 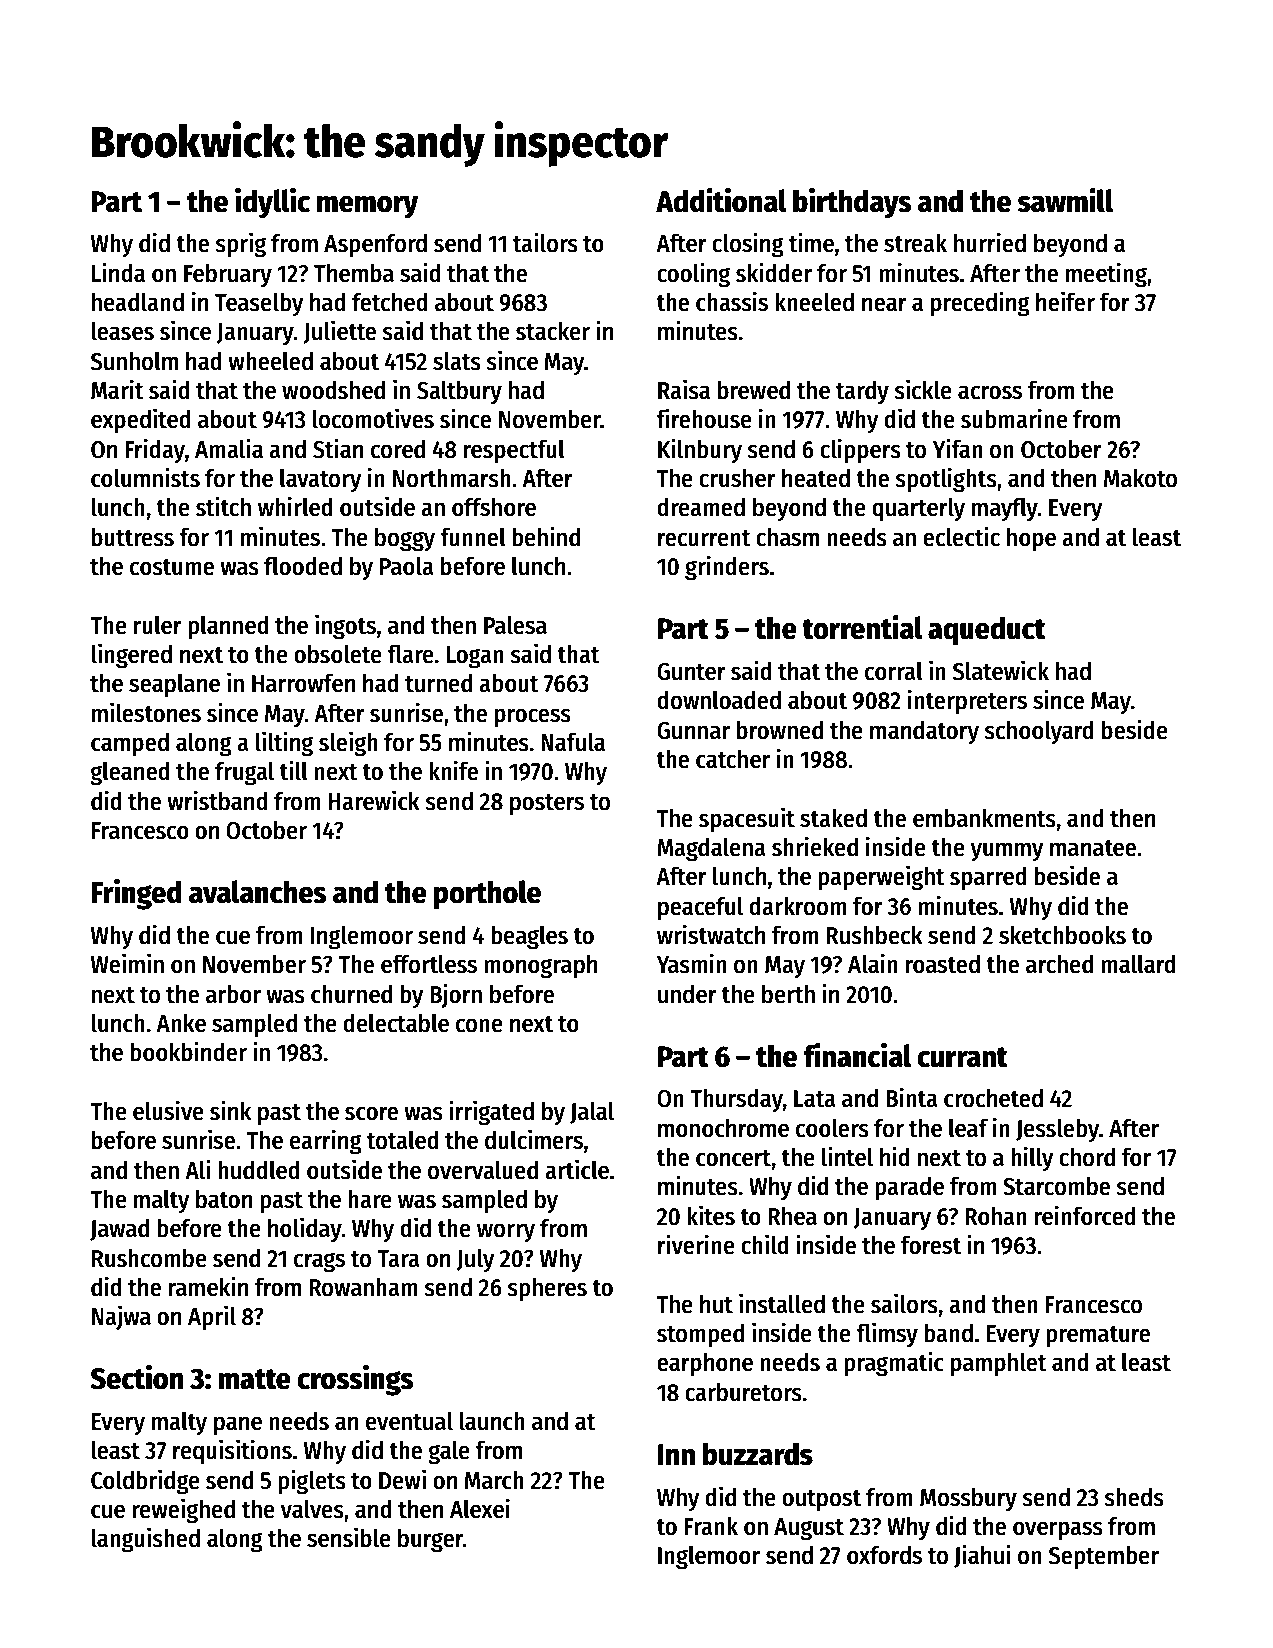 What do you see at coordinates (918, 509) in the document?
I see `quarterly` at bounding box center [918, 509].
